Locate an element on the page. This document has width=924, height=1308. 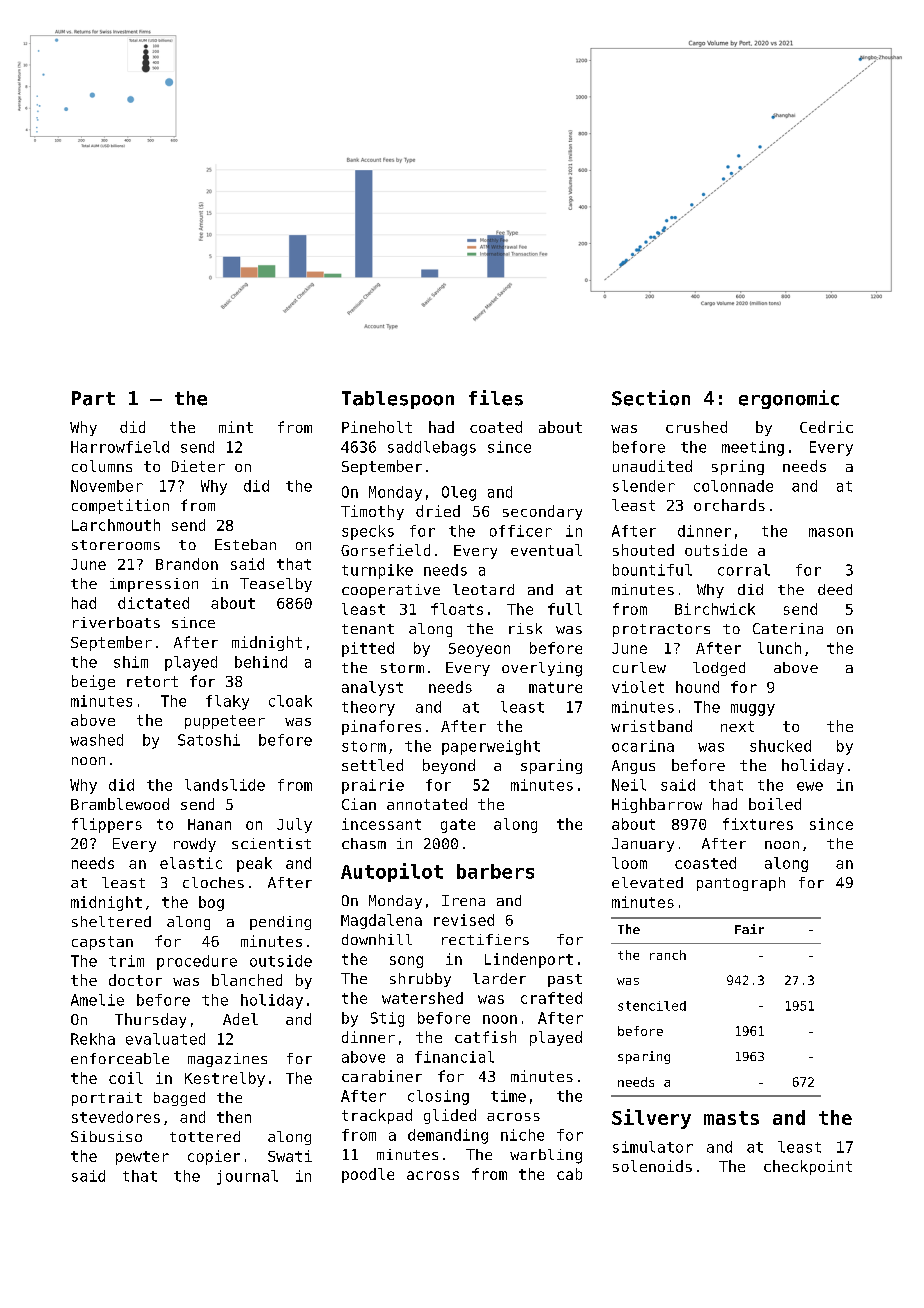
revised is located at coordinates (464, 920).
